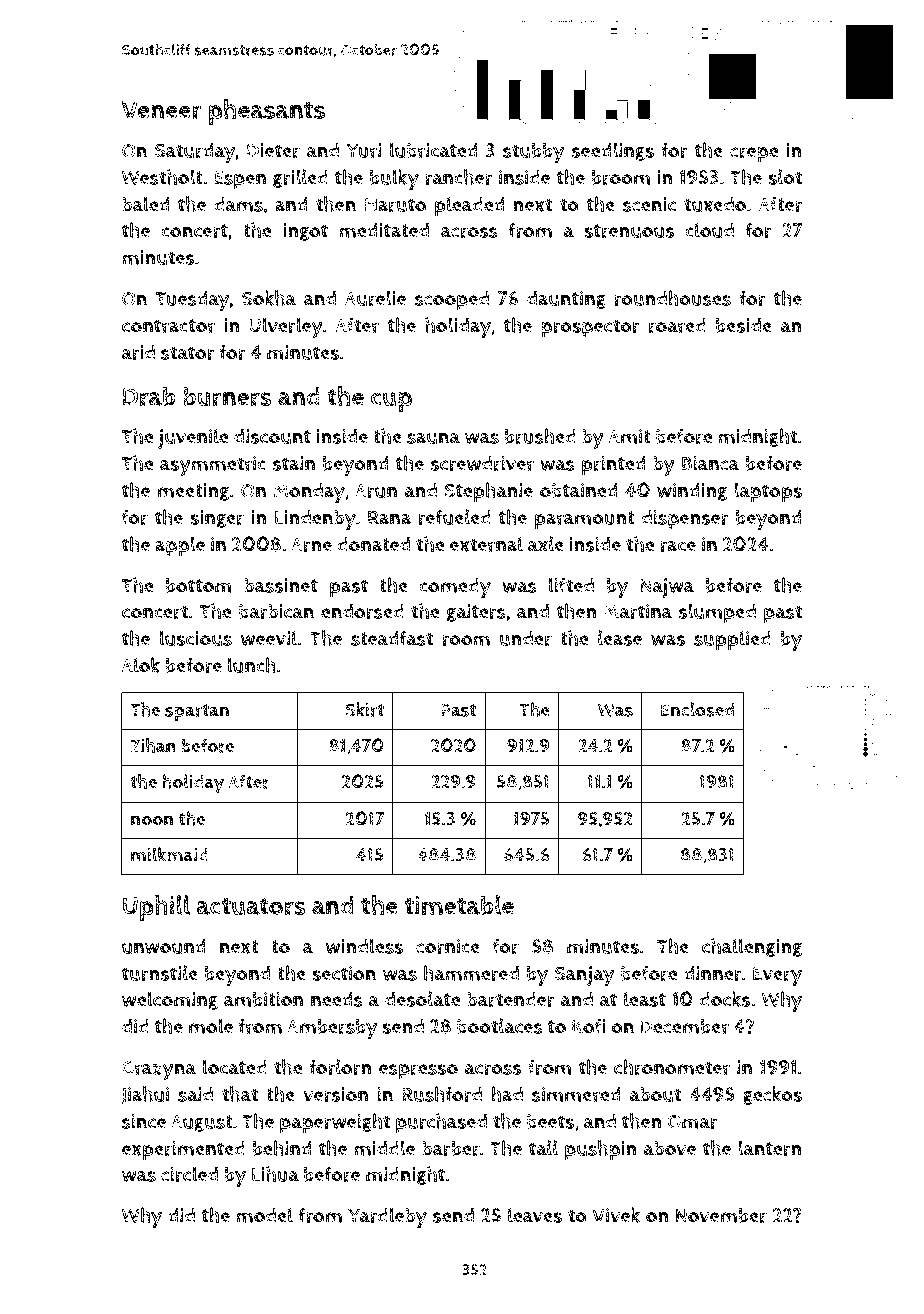 This screenshot has width=924, height=1314. Describe the element at coordinates (752, 947) in the screenshot. I see `challenging` at that location.
